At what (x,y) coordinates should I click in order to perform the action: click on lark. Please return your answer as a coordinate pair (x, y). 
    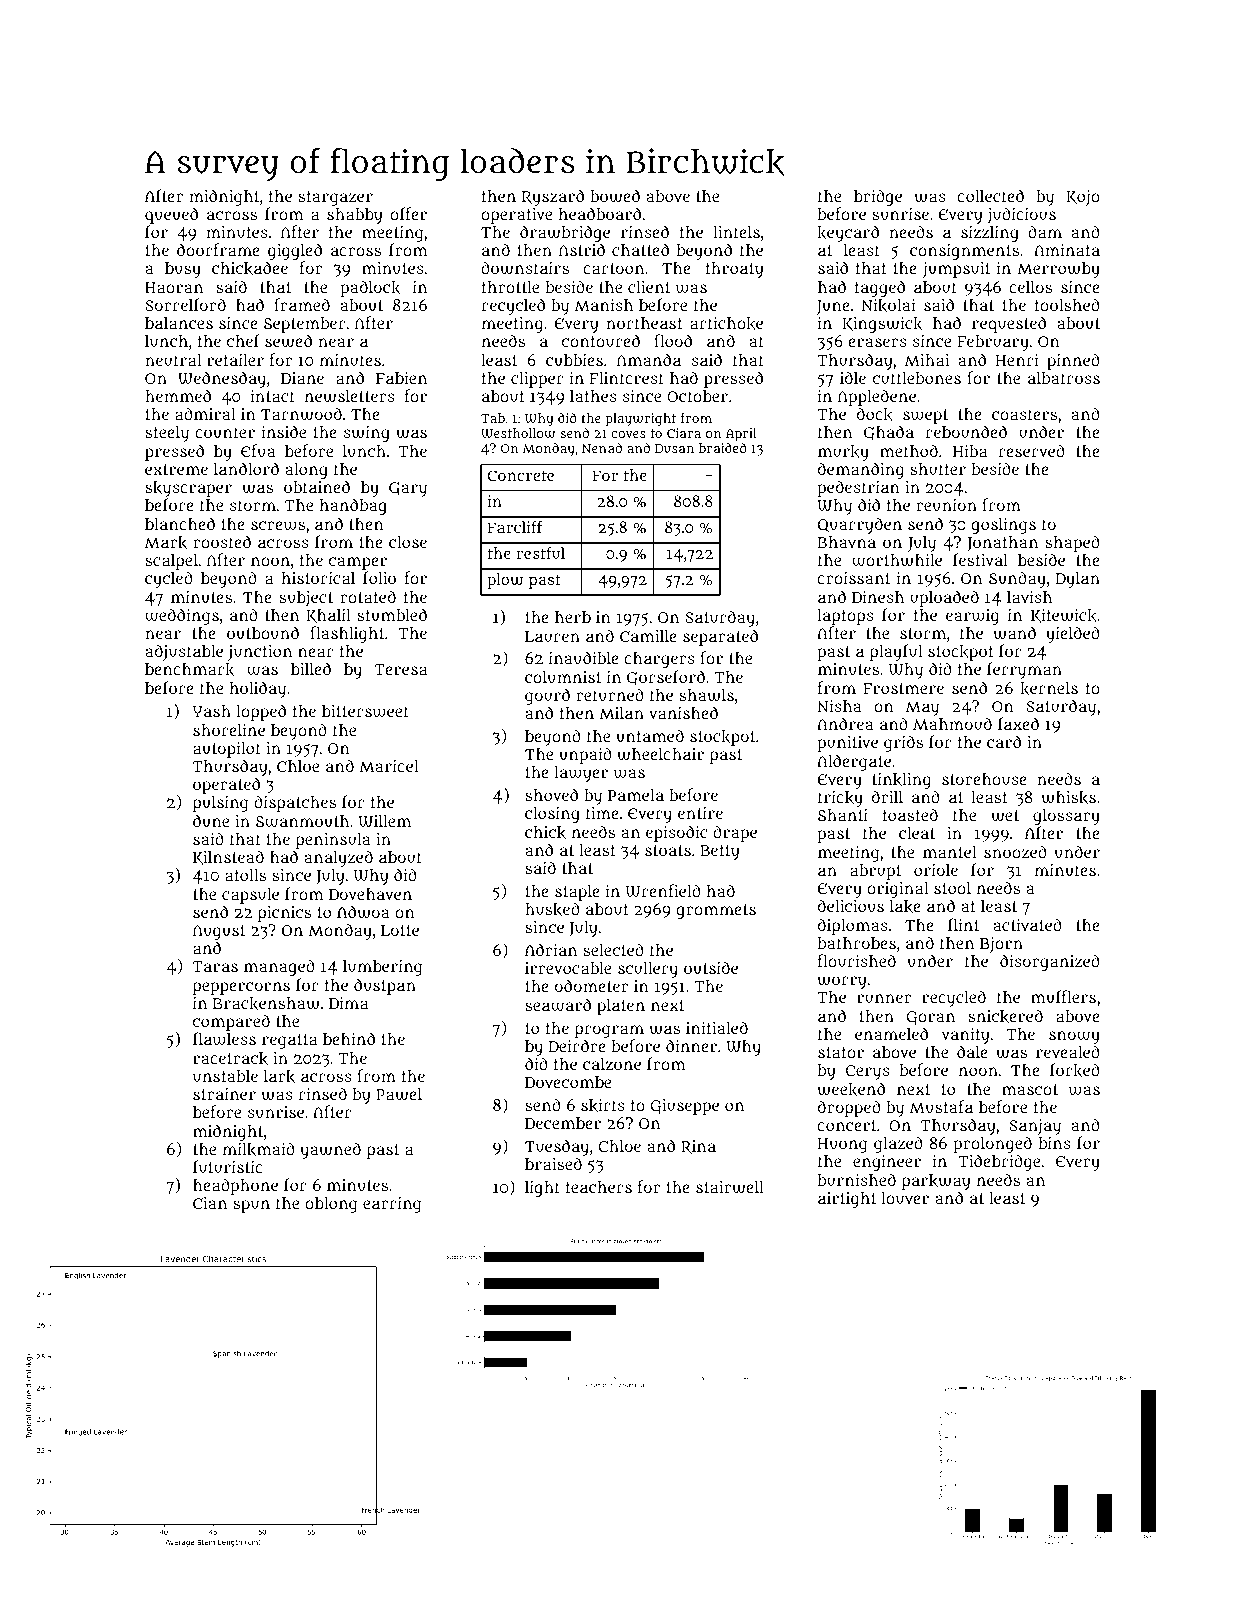
    Looking at the image, I should click on (279, 1076).
